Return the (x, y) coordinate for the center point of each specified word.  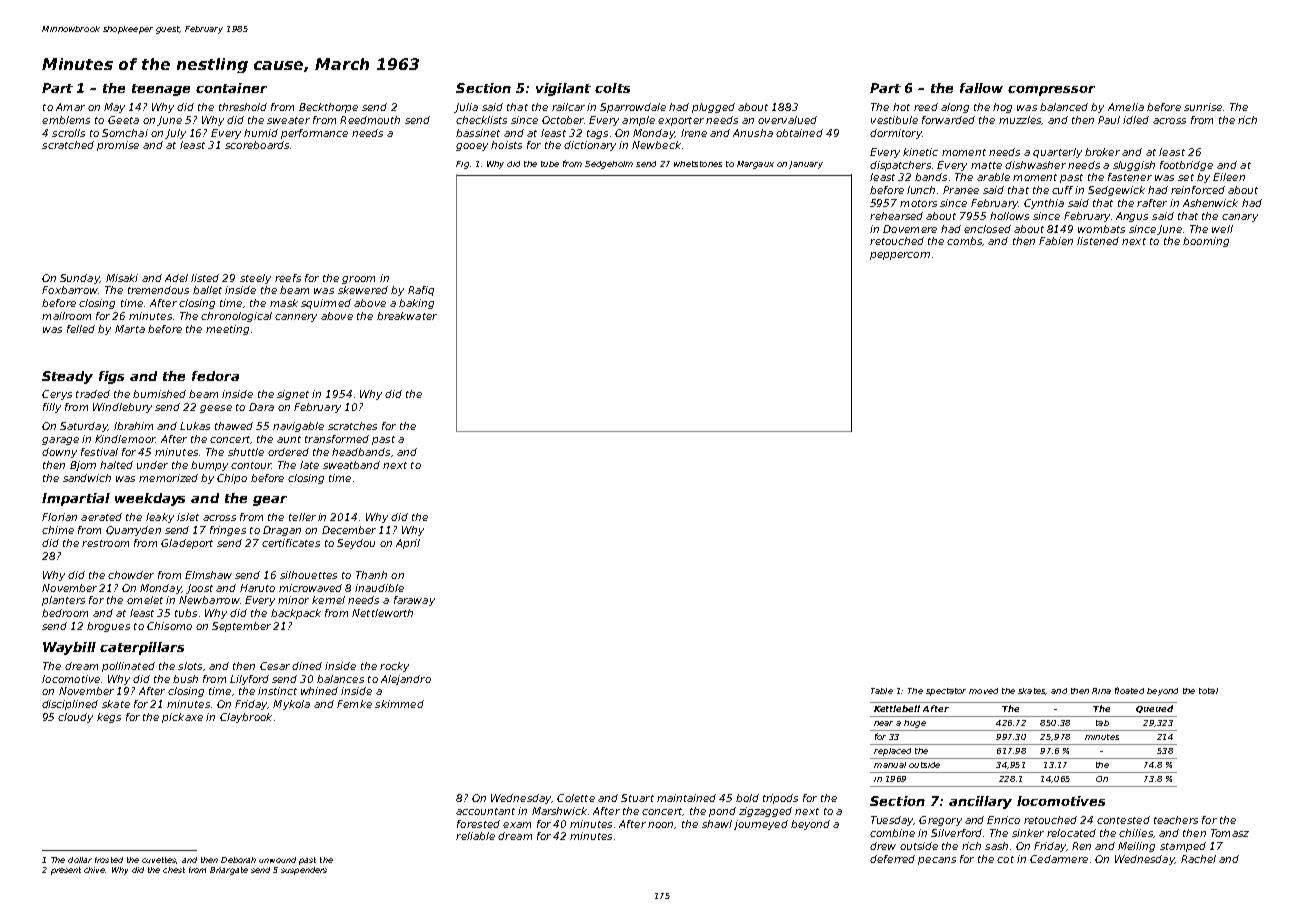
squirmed (326, 304)
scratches (352, 426)
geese (216, 409)
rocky (394, 667)
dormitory (896, 134)
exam (517, 825)
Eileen (1229, 177)
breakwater (407, 316)
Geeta (123, 120)
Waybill (69, 648)
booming (1206, 242)
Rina (1101, 691)
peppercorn (900, 256)
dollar (80, 860)
